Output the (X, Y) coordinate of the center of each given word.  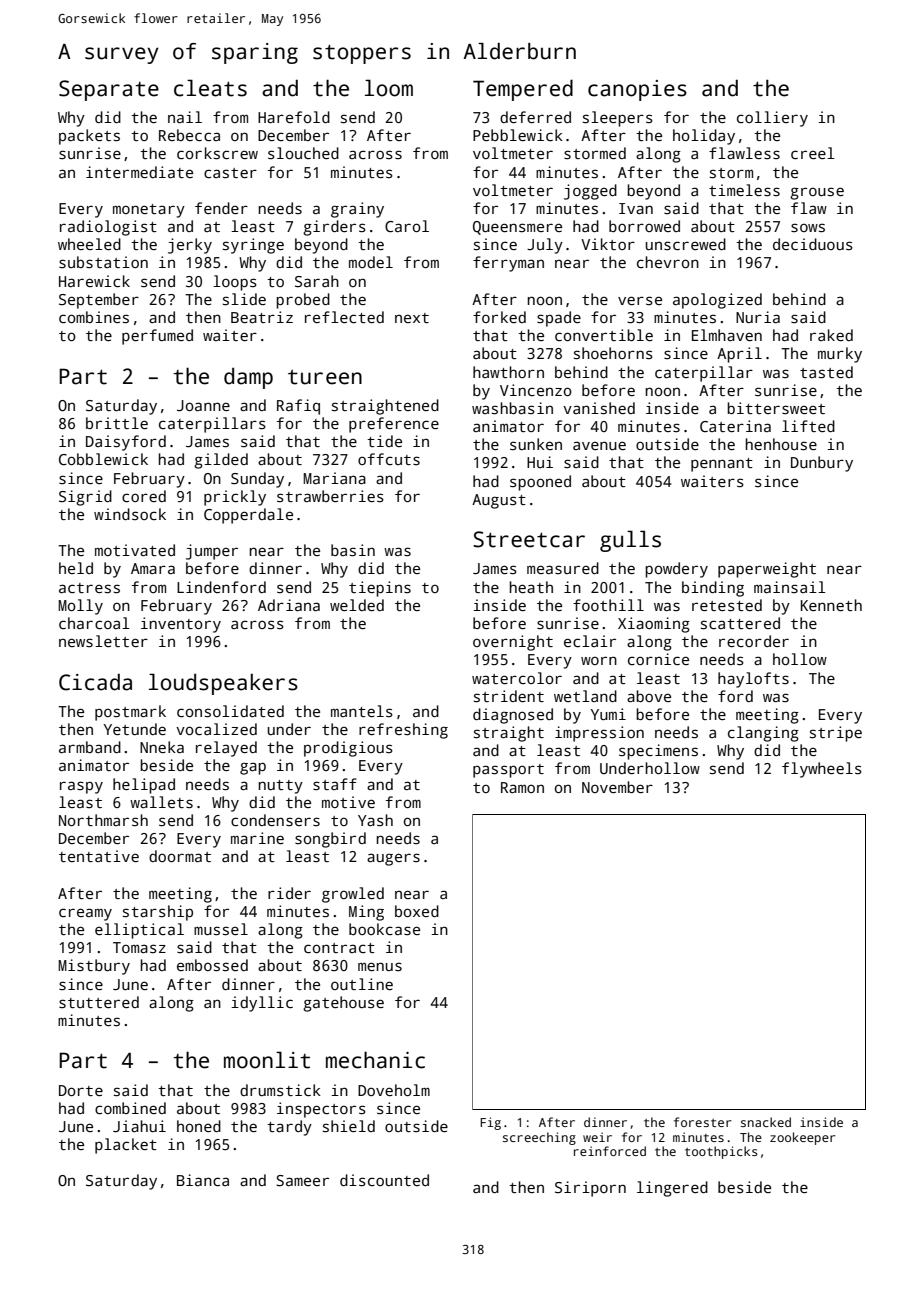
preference (394, 425)
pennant (722, 465)
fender (221, 208)
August (499, 501)
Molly (80, 607)
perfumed (157, 337)
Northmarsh (103, 820)
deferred (535, 117)
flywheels (822, 770)
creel (813, 153)
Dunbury (822, 464)
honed (199, 1126)
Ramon (522, 787)
